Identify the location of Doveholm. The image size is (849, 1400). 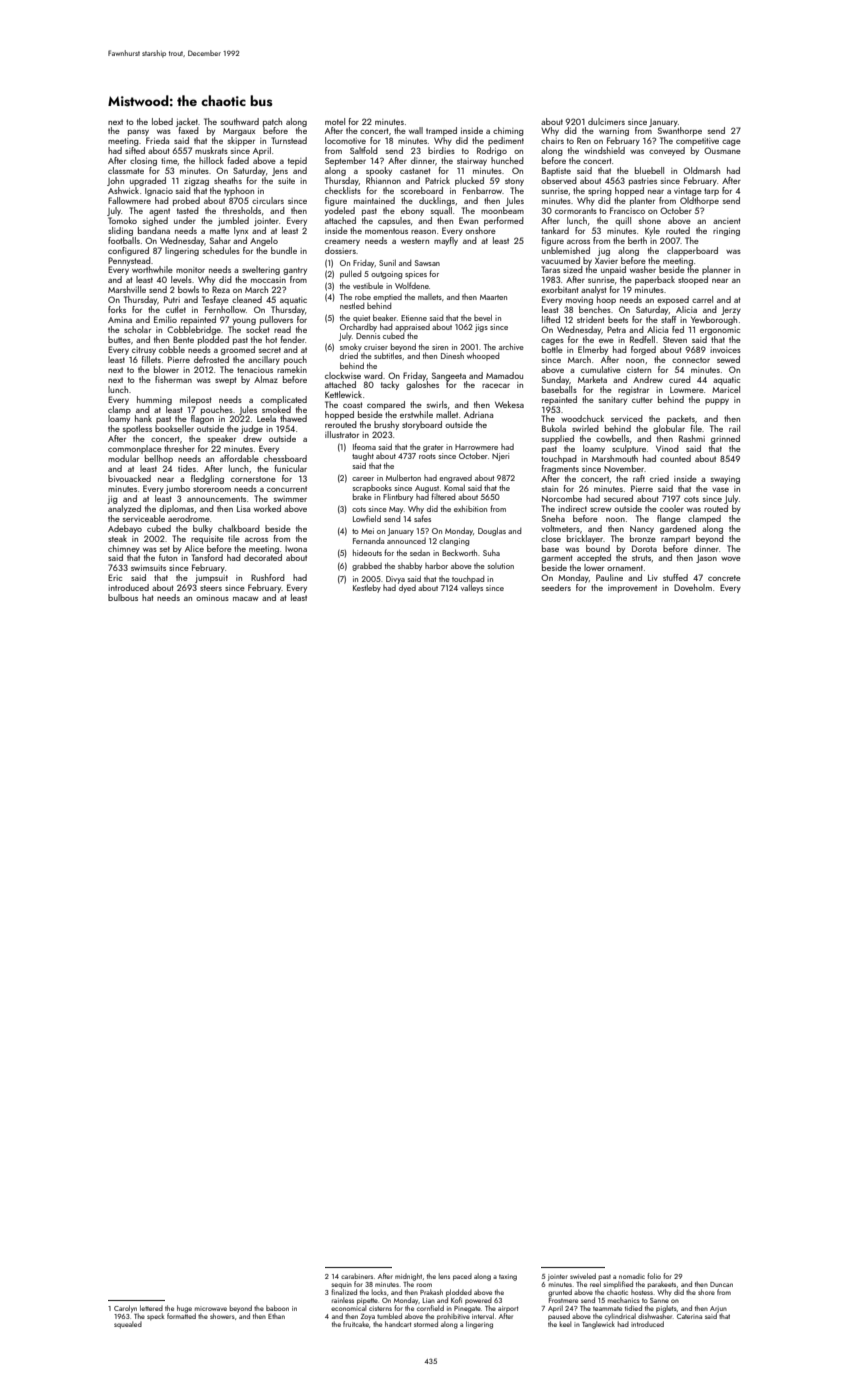
(693, 587).
